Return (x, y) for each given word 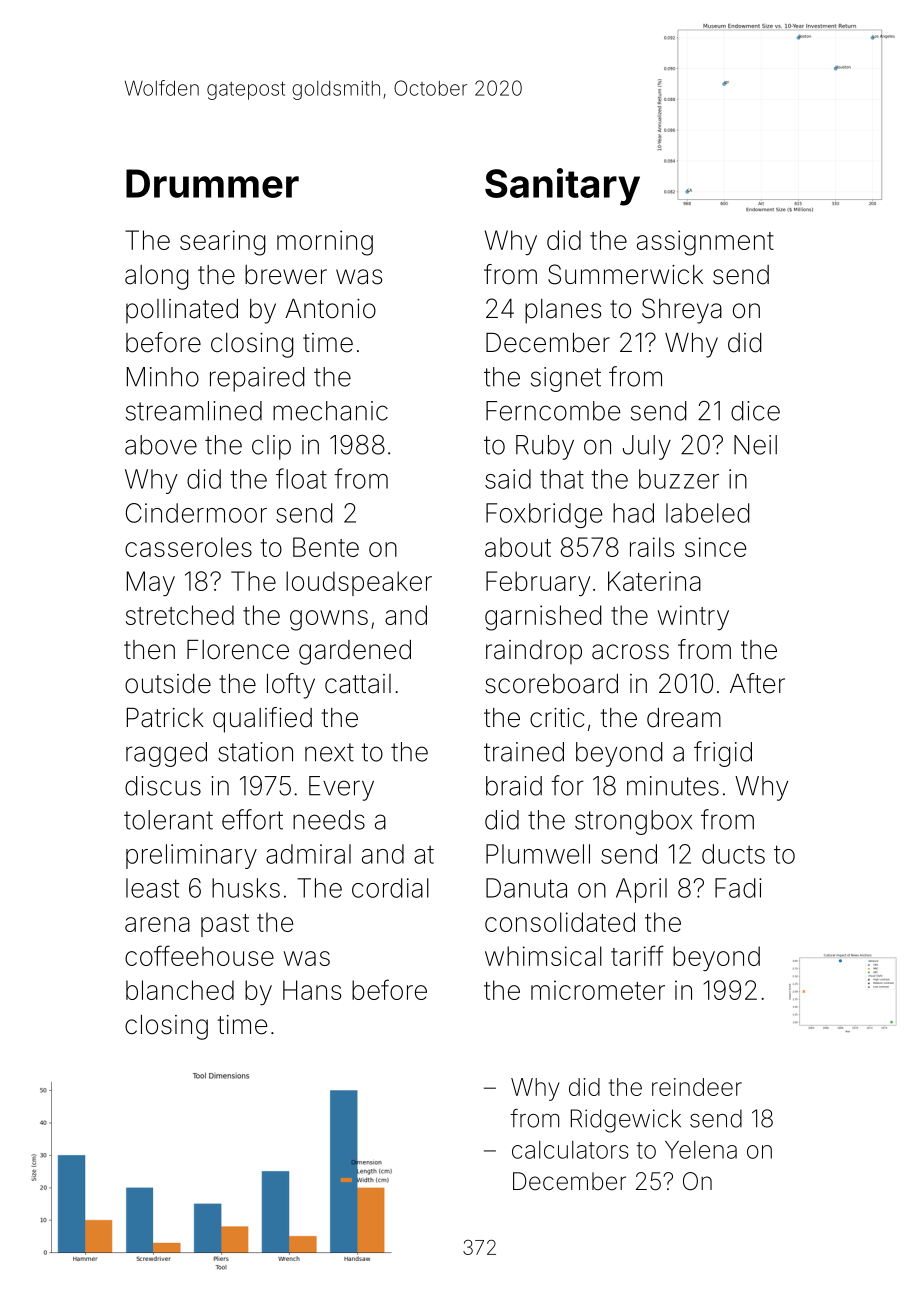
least (152, 888)
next (329, 752)
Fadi (738, 888)
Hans (312, 990)
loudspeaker (359, 583)
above (161, 445)
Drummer (212, 183)
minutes (673, 786)
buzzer (679, 479)
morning (325, 243)
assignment (705, 243)
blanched (180, 990)
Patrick (165, 718)
